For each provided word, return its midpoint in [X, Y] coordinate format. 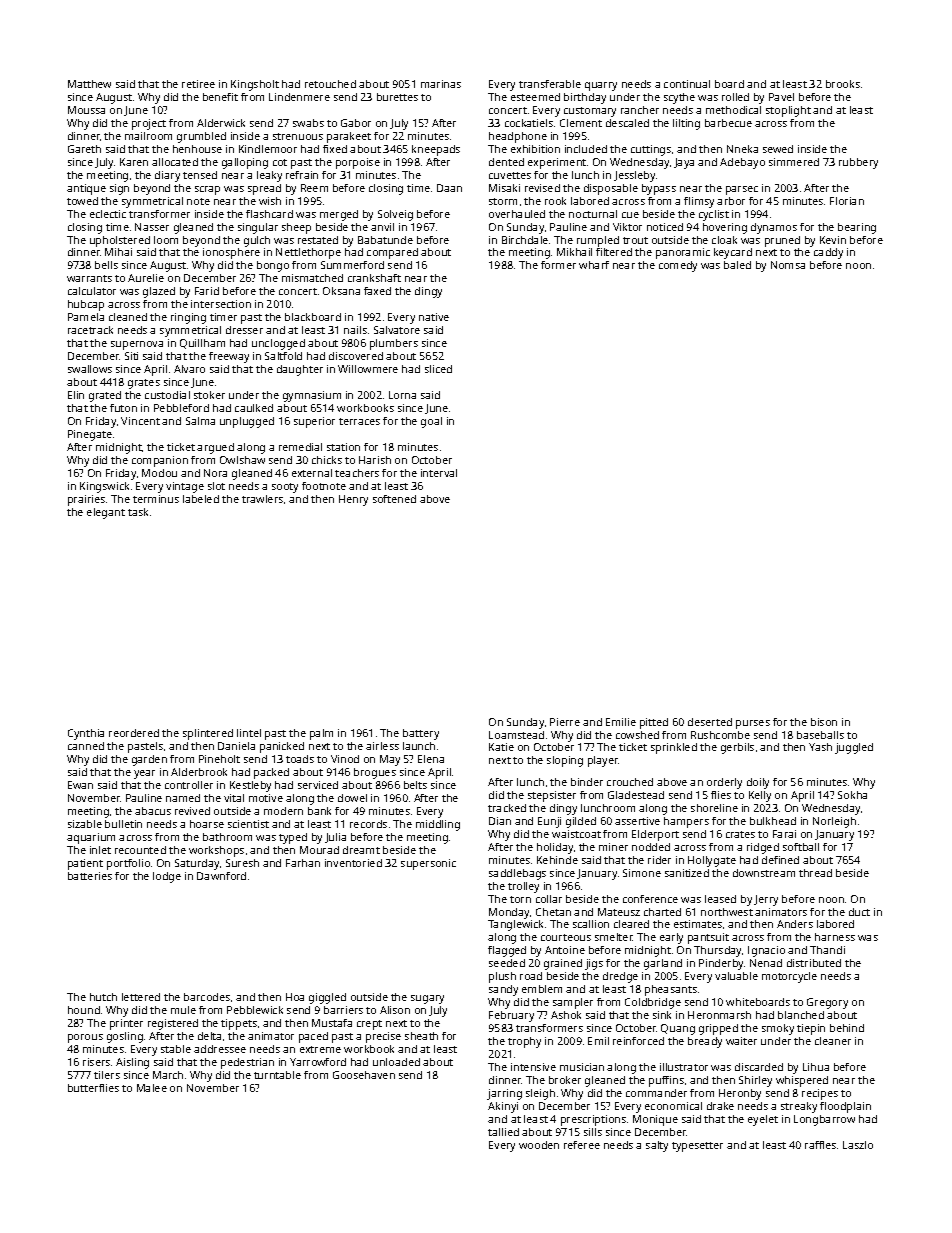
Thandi [827, 950]
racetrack [90, 330]
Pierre [565, 722]
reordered [134, 733]
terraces [359, 421]
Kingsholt [255, 85]
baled [737, 265]
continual [687, 84]
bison [824, 722]
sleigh [540, 1094]
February [511, 1016]
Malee [152, 1088]
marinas [441, 84]
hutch [103, 997]
